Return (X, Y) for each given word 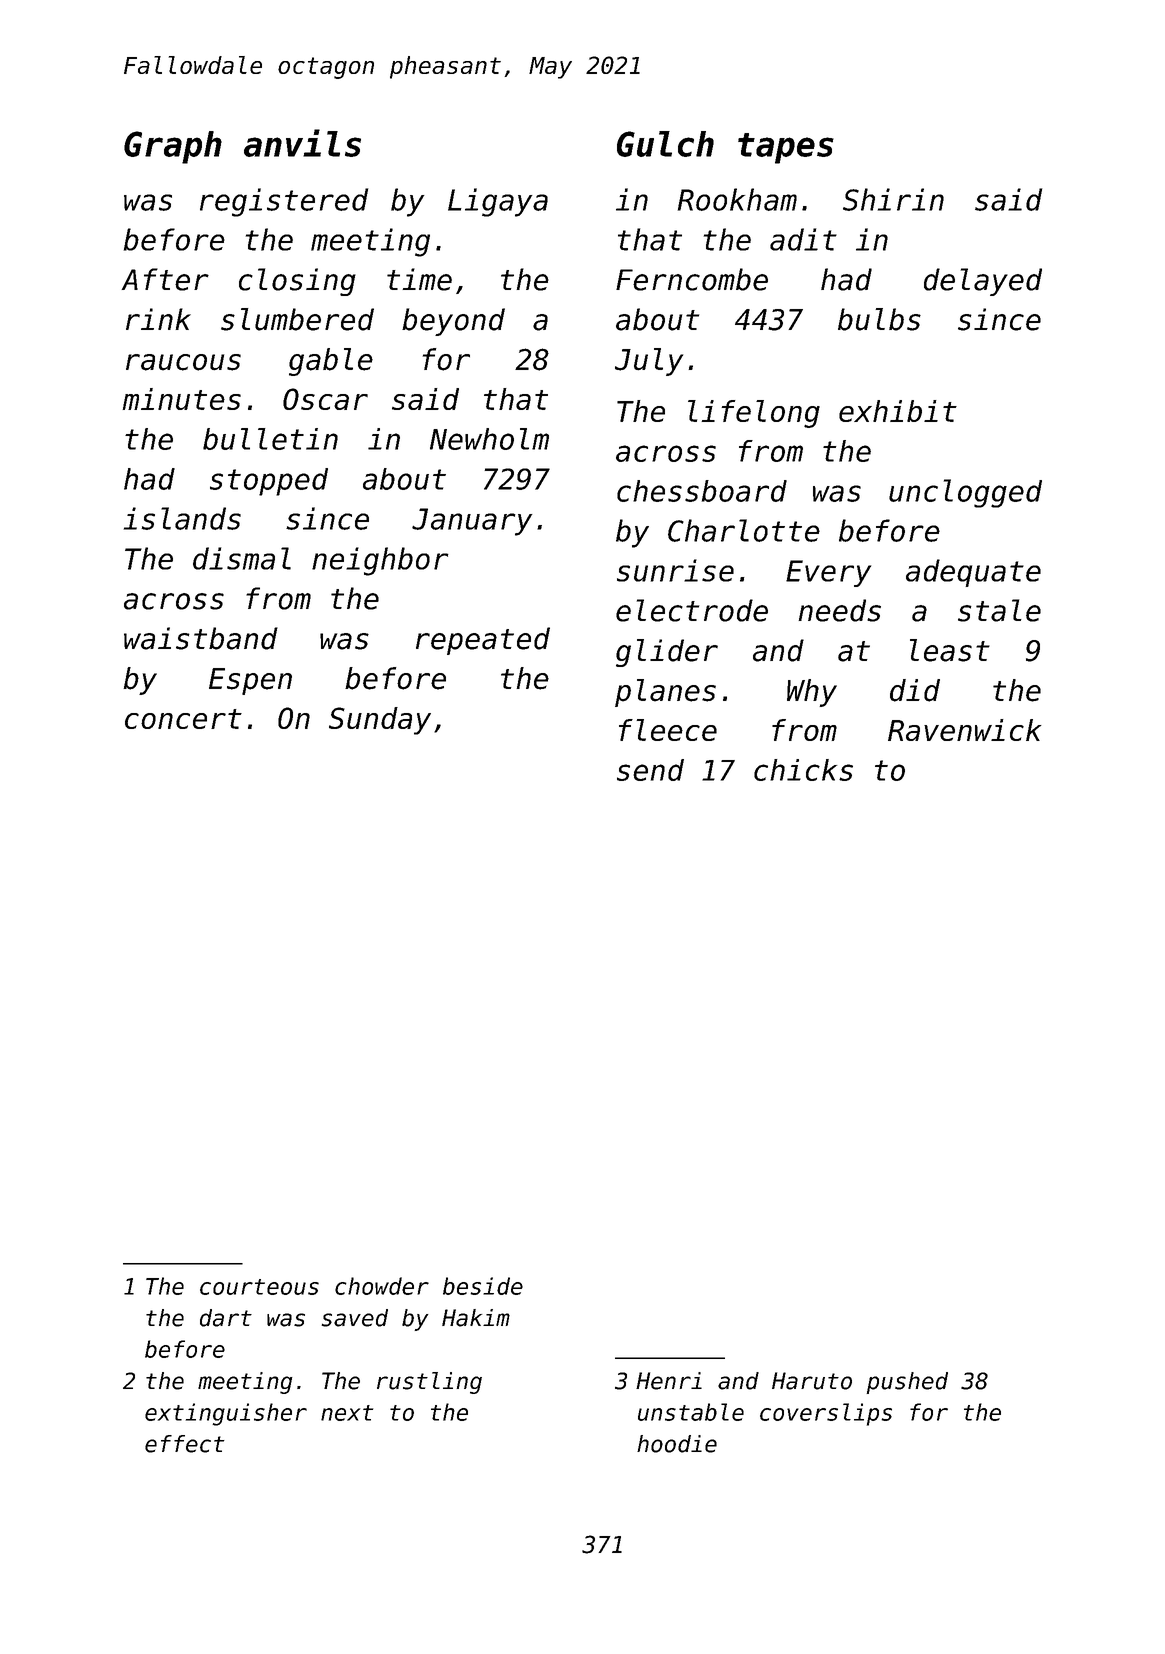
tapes (786, 148)
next (347, 1413)
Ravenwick (964, 730)
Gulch (665, 144)
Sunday (380, 721)
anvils (302, 143)
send (650, 770)
